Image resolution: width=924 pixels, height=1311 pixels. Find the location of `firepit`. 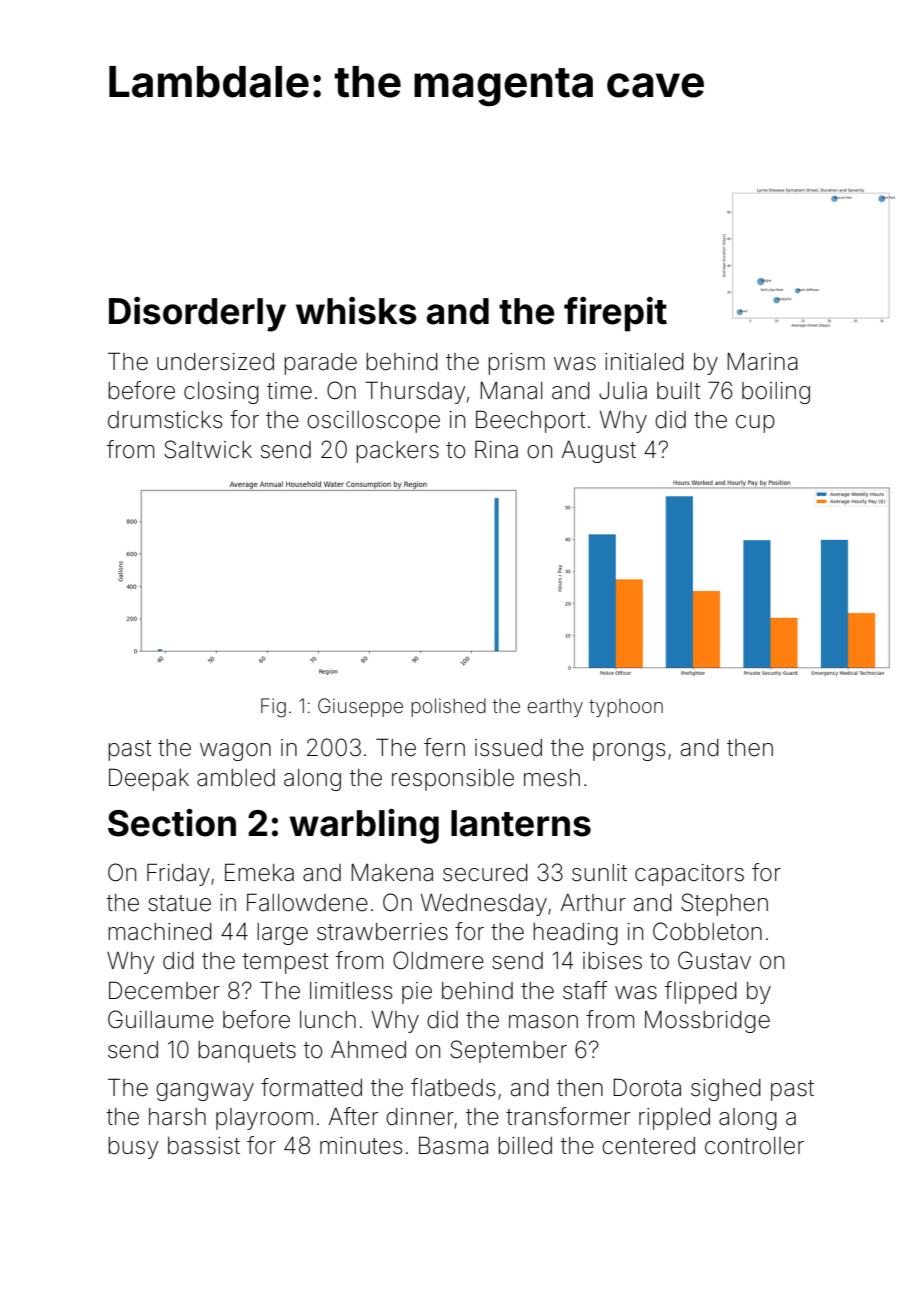

firepit is located at coordinates (615, 314).
